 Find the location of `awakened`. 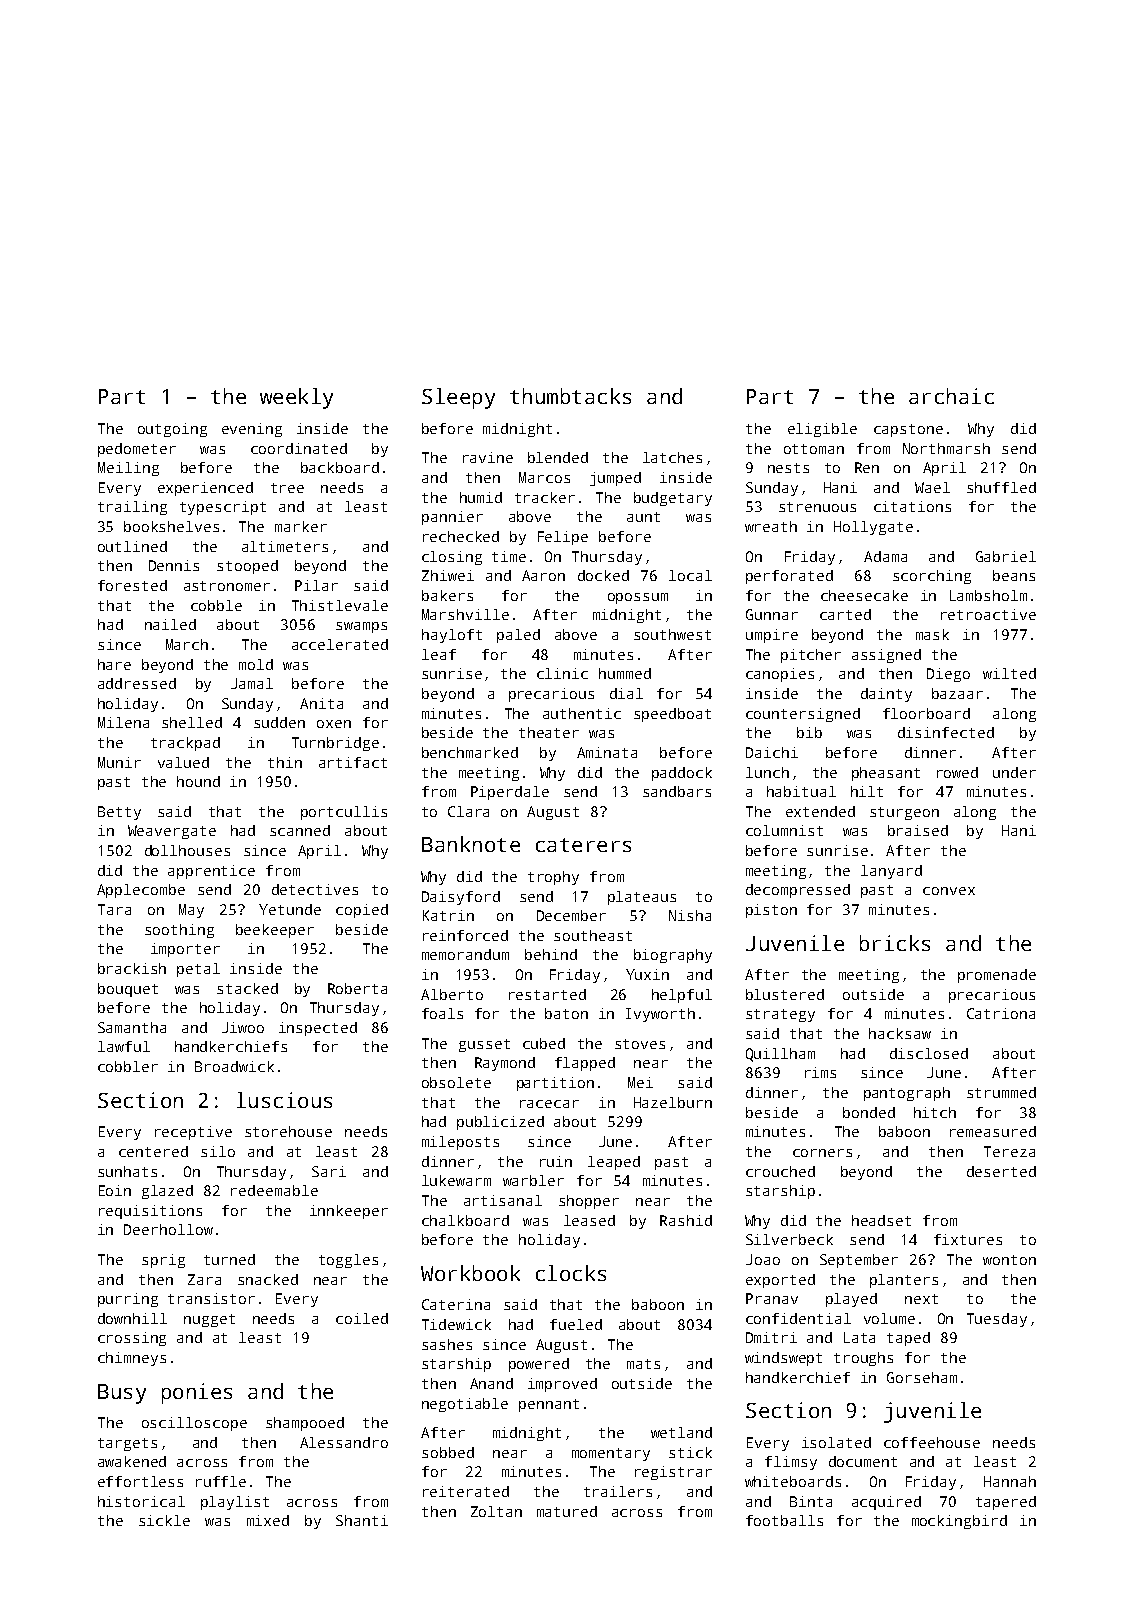

awakened is located at coordinates (132, 1461).
